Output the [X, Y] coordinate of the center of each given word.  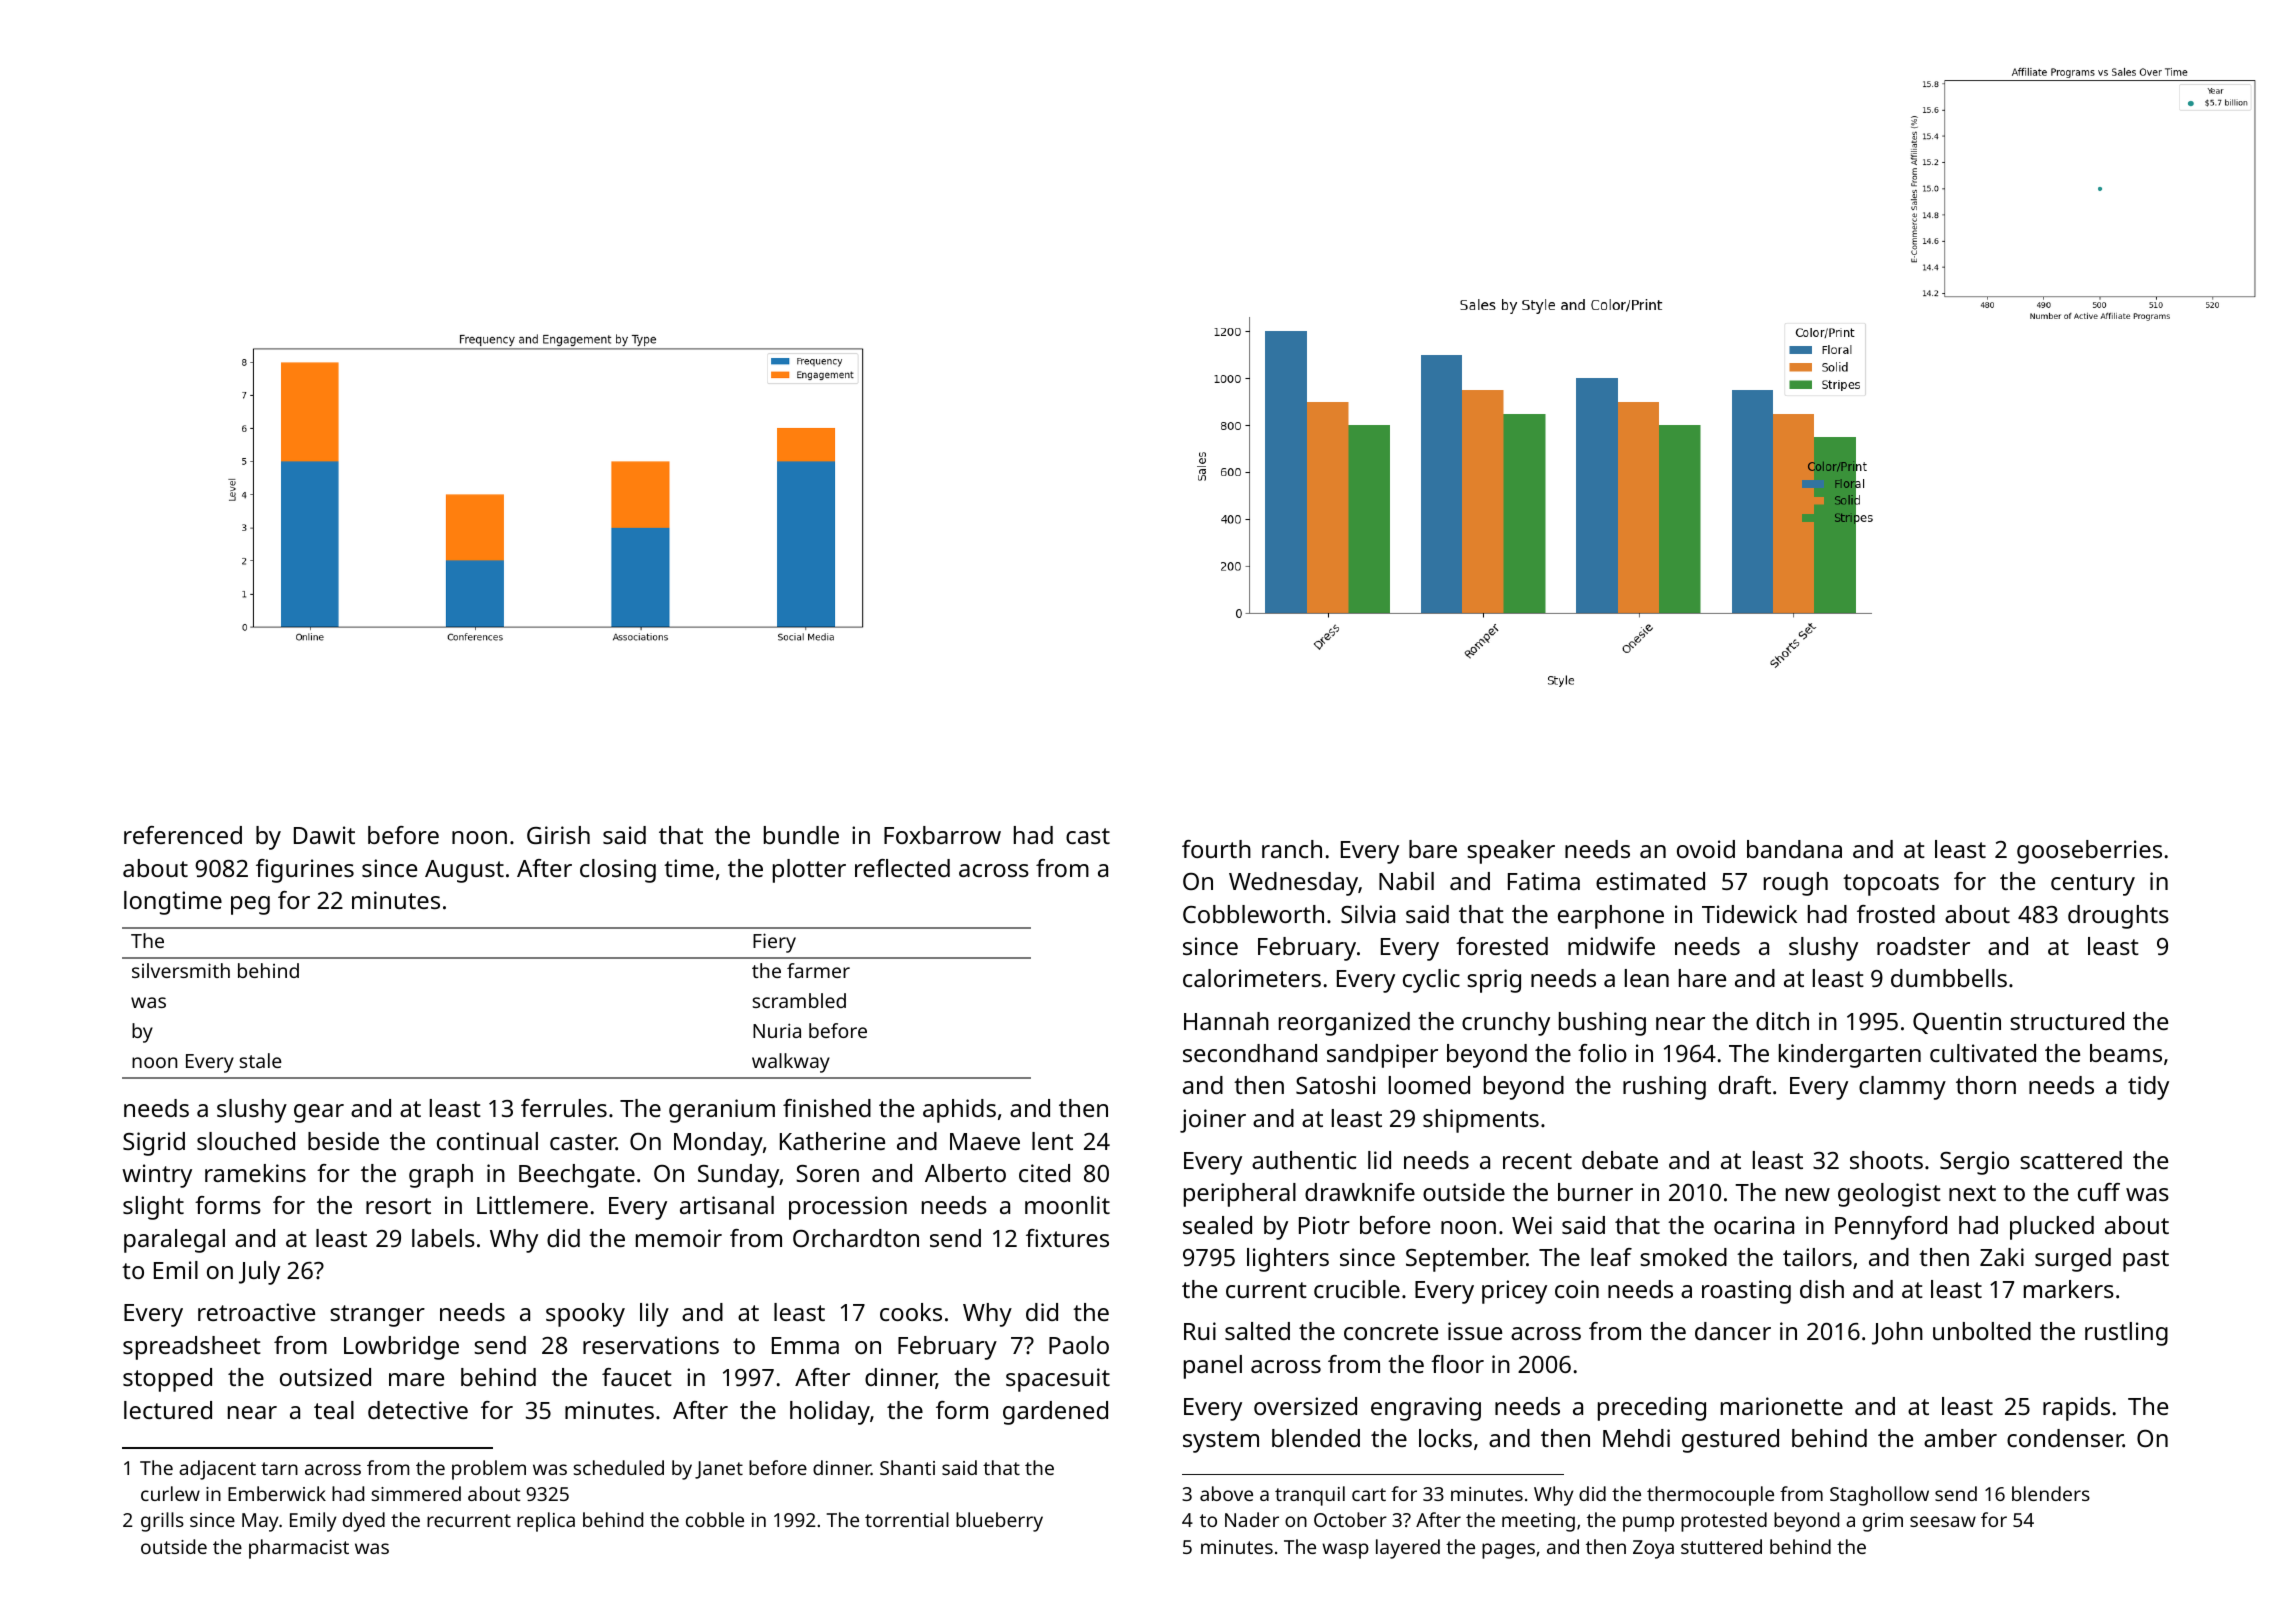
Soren [827, 1173]
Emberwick [277, 1493]
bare [1433, 849]
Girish [558, 835]
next [1972, 1193]
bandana [1794, 849]
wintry [157, 1176]
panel [1213, 1367]
